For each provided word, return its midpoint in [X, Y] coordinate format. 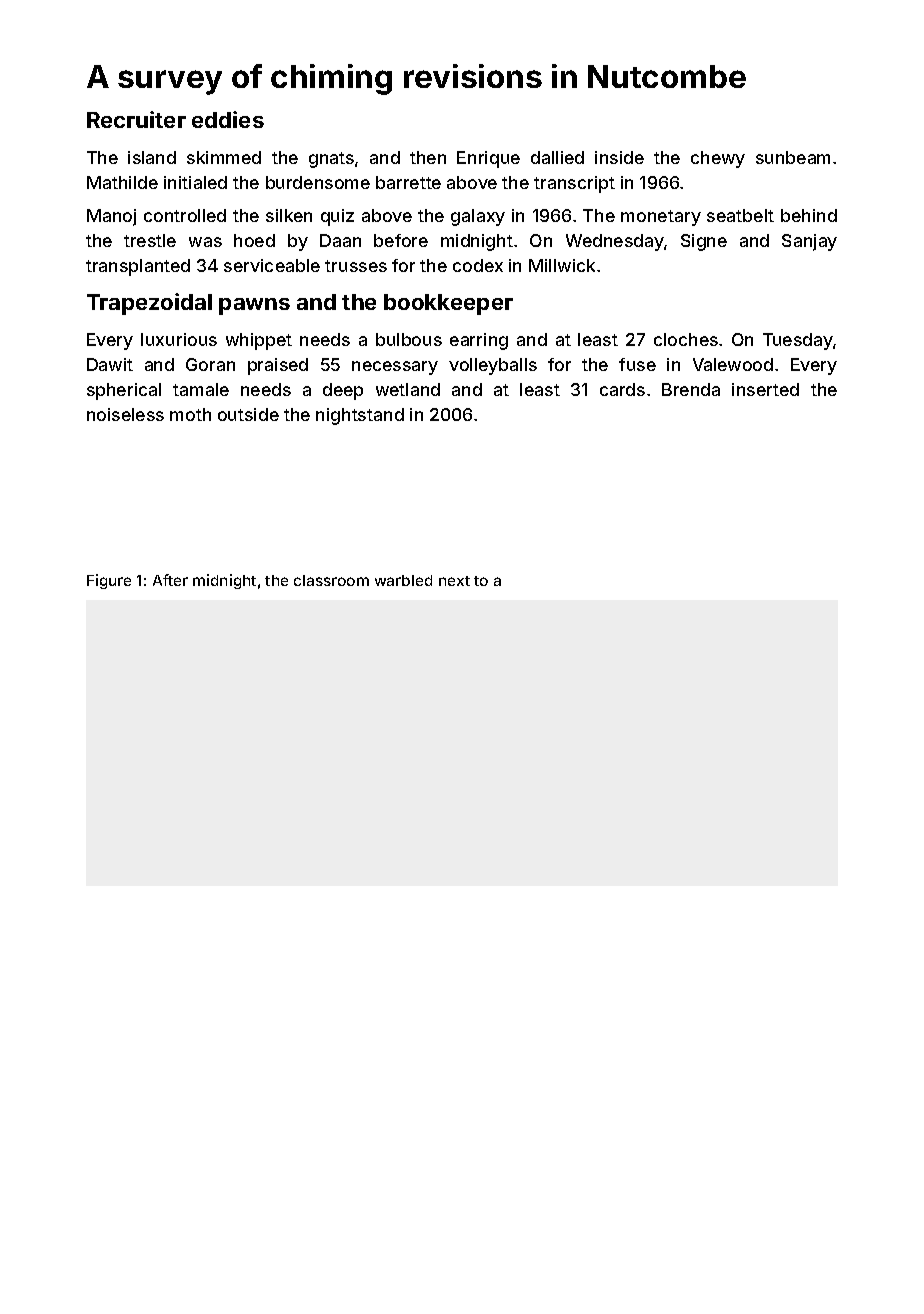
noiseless [125, 414]
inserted [765, 389]
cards [622, 389]
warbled [403, 580]
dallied [557, 157]
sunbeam [793, 157]
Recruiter [136, 119]
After [170, 580]
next [454, 581]
